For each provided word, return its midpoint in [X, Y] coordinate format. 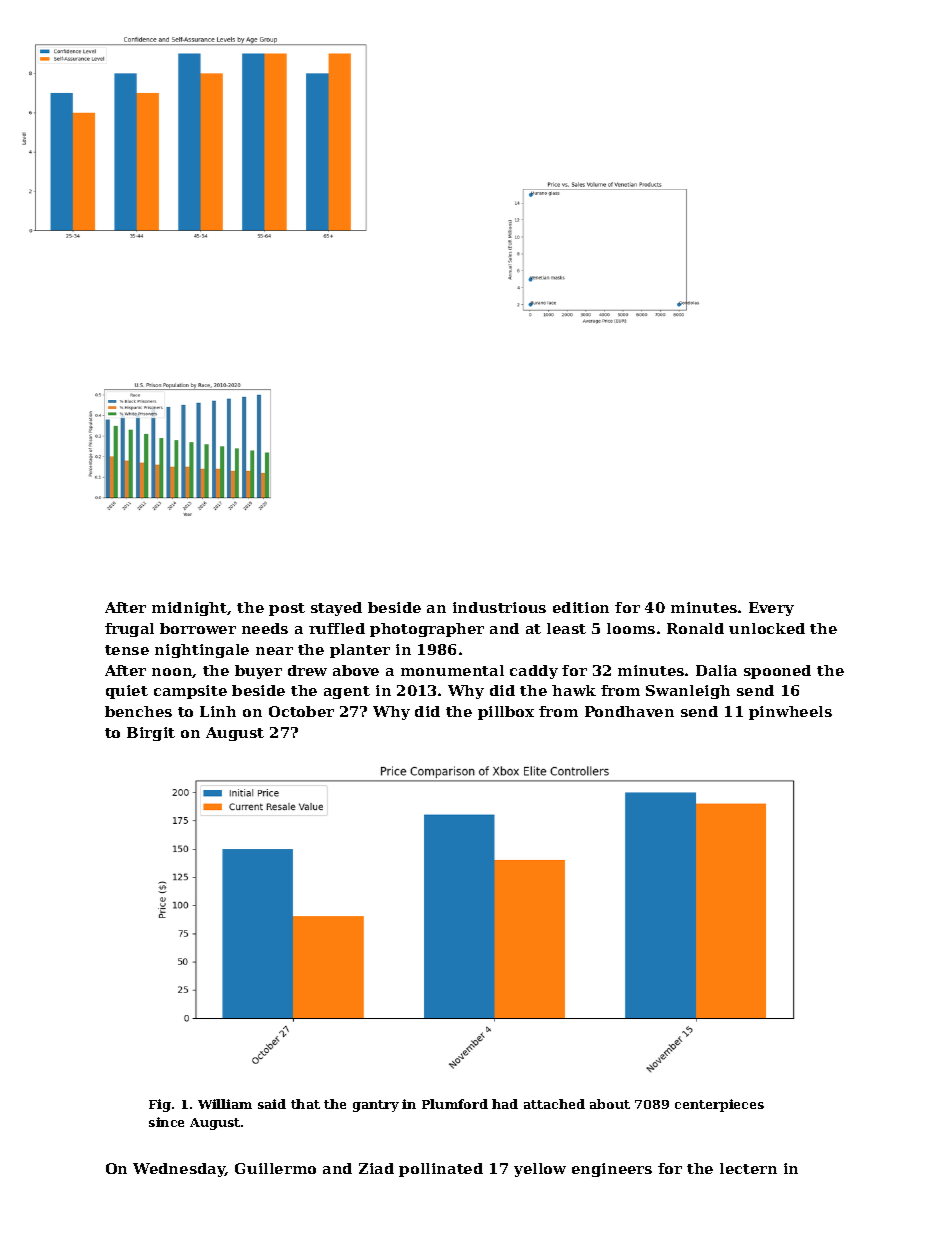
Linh [218, 711]
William [225, 1104]
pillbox [506, 713]
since [166, 1122]
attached [554, 1104]
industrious [499, 607]
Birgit [151, 734]
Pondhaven [629, 711]
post [287, 609]
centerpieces [719, 1105]
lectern [748, 1168]
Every [771, 609]
